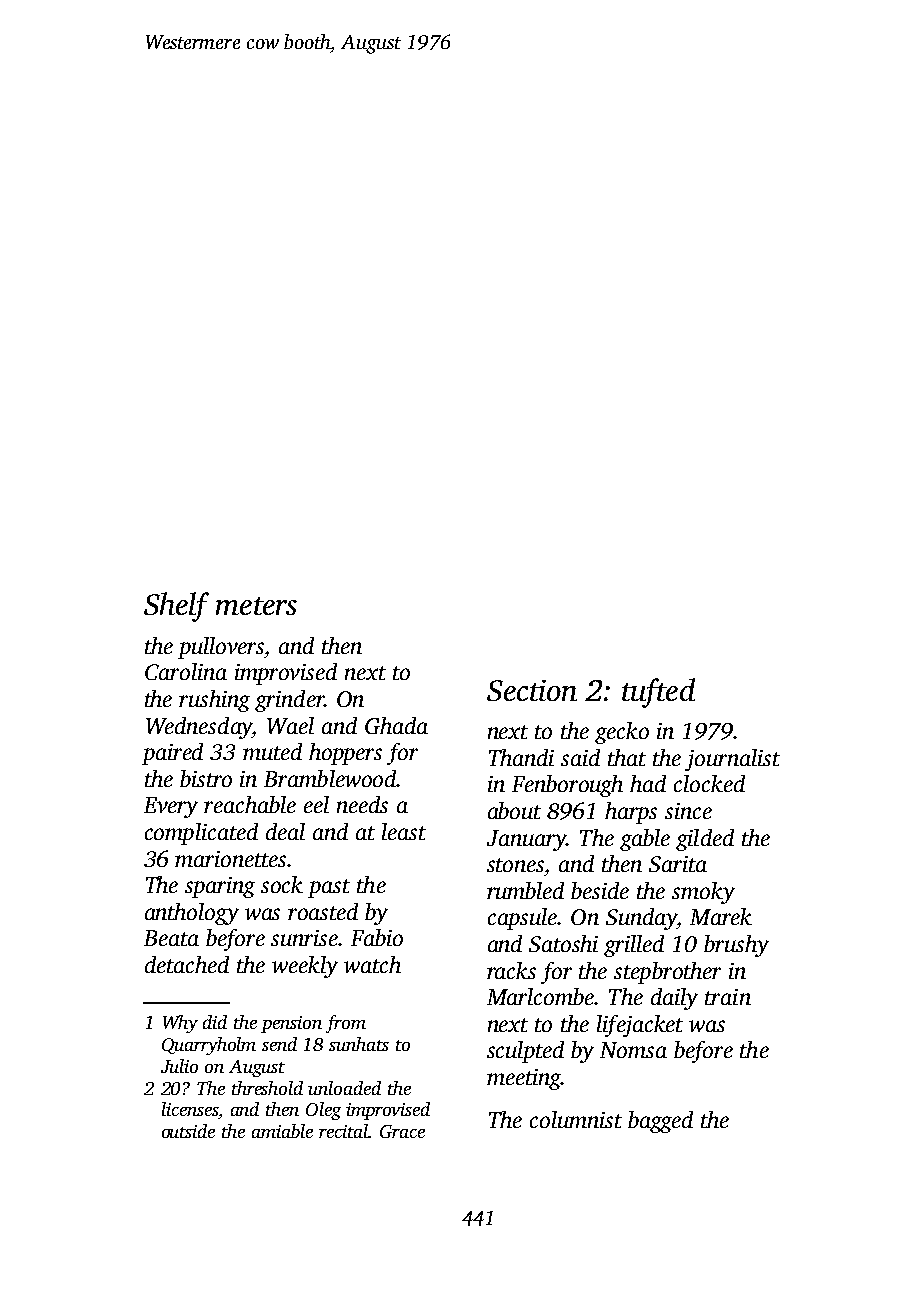  I want to click on bagged, so click(660, 1122).
